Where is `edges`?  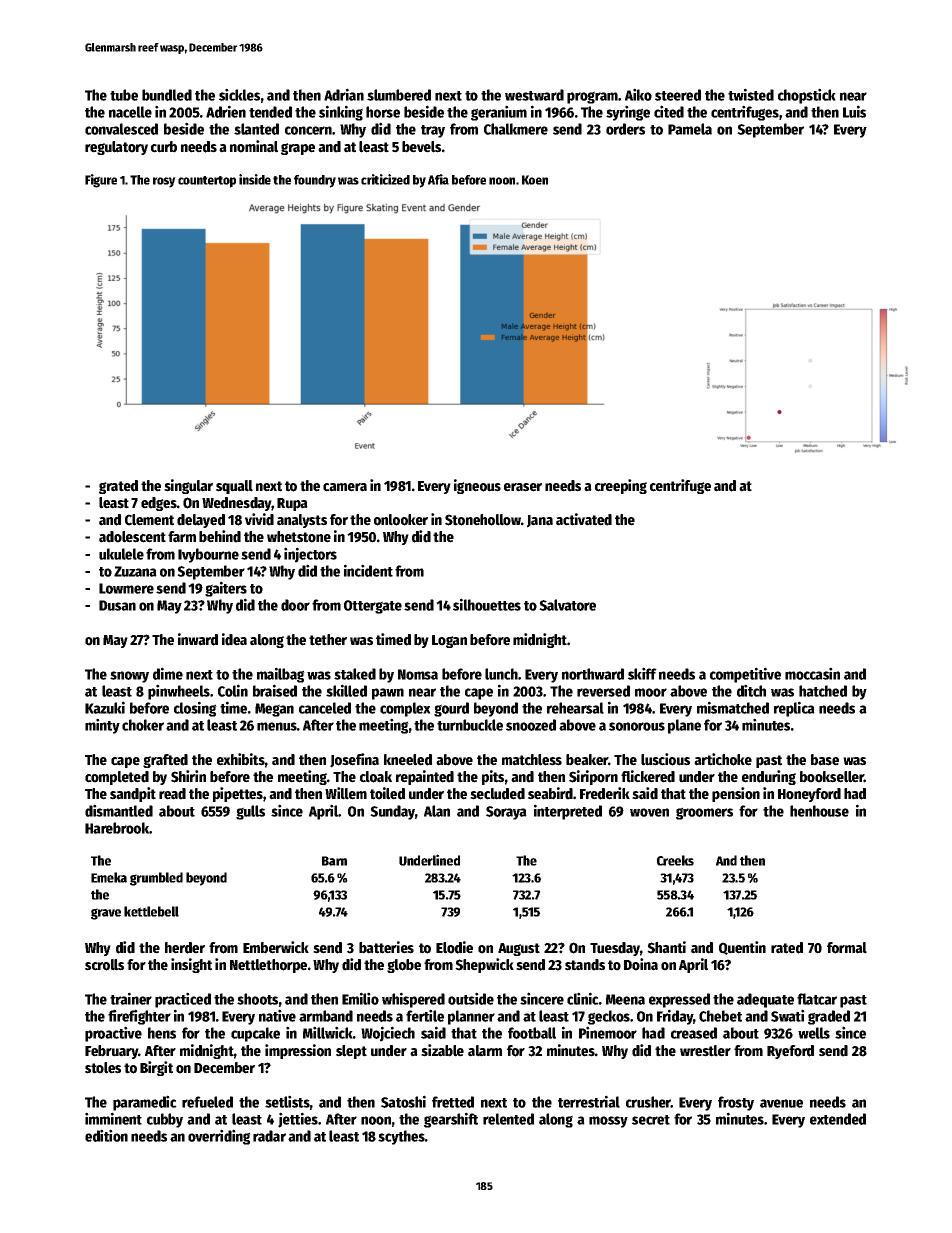 edges is located at coordinates (159, 504).
